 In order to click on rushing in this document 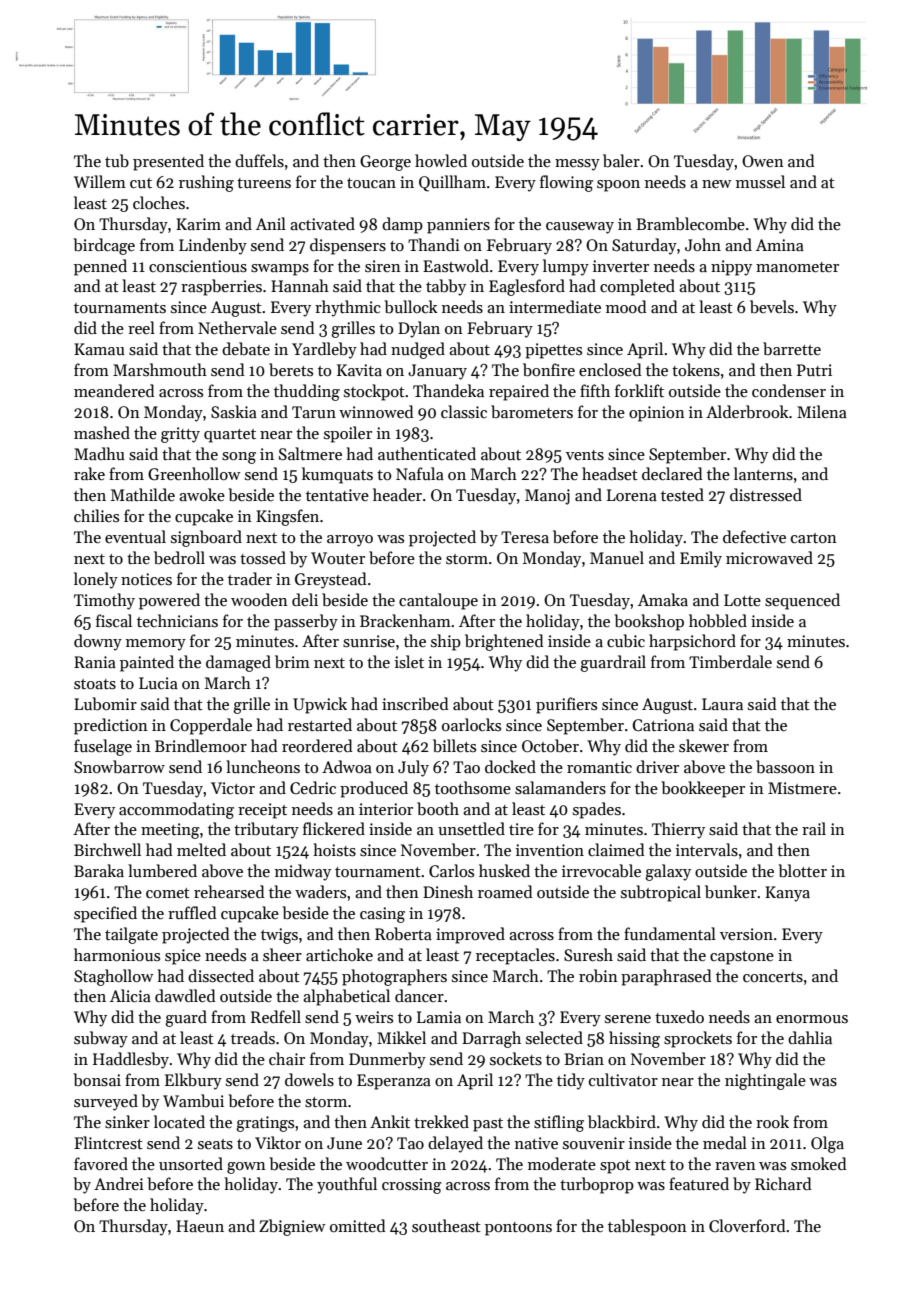, I will do `click(206, 183)`.
